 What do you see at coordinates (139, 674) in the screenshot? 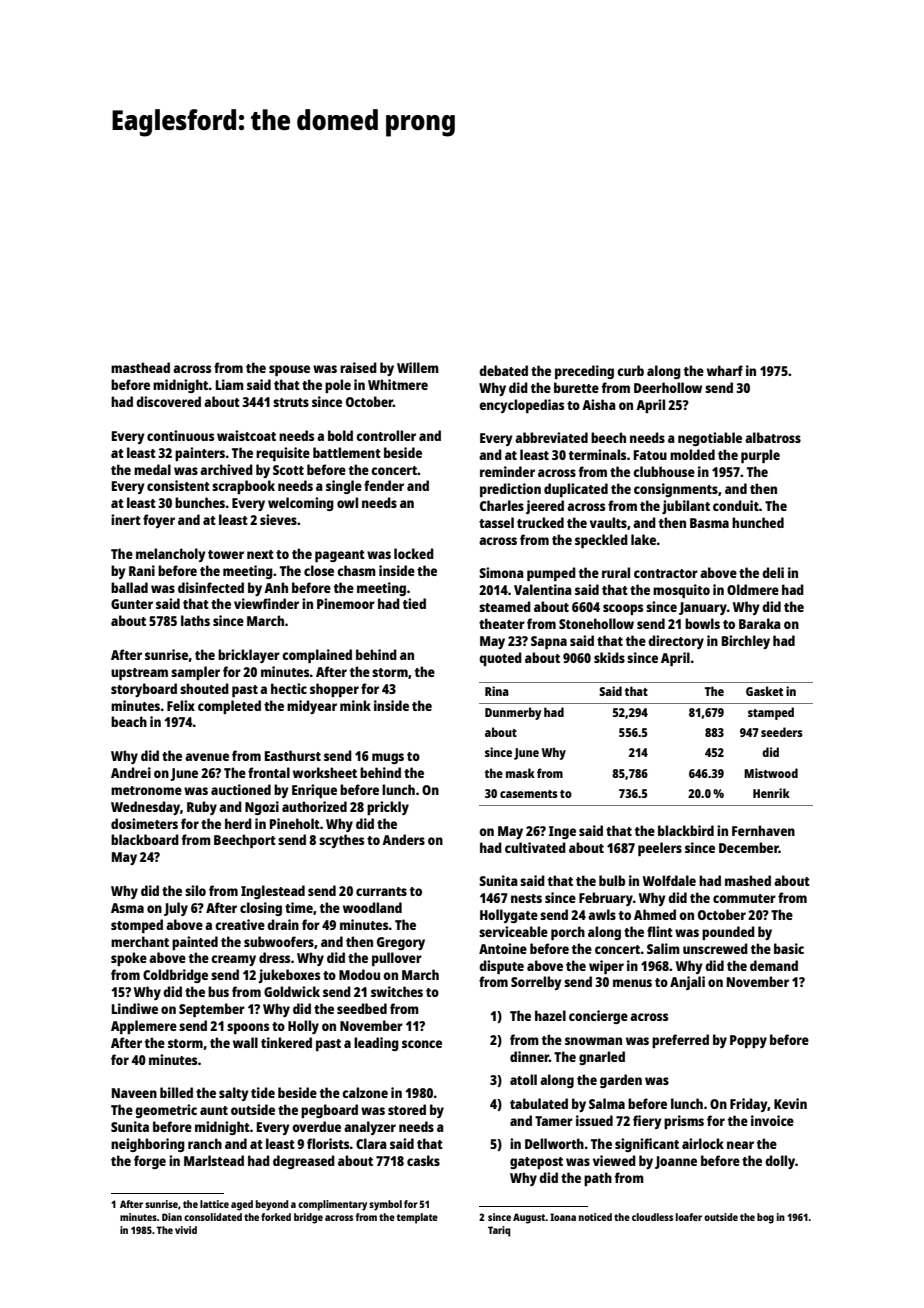
I see `upstream` at bounding box center [139, 674].
